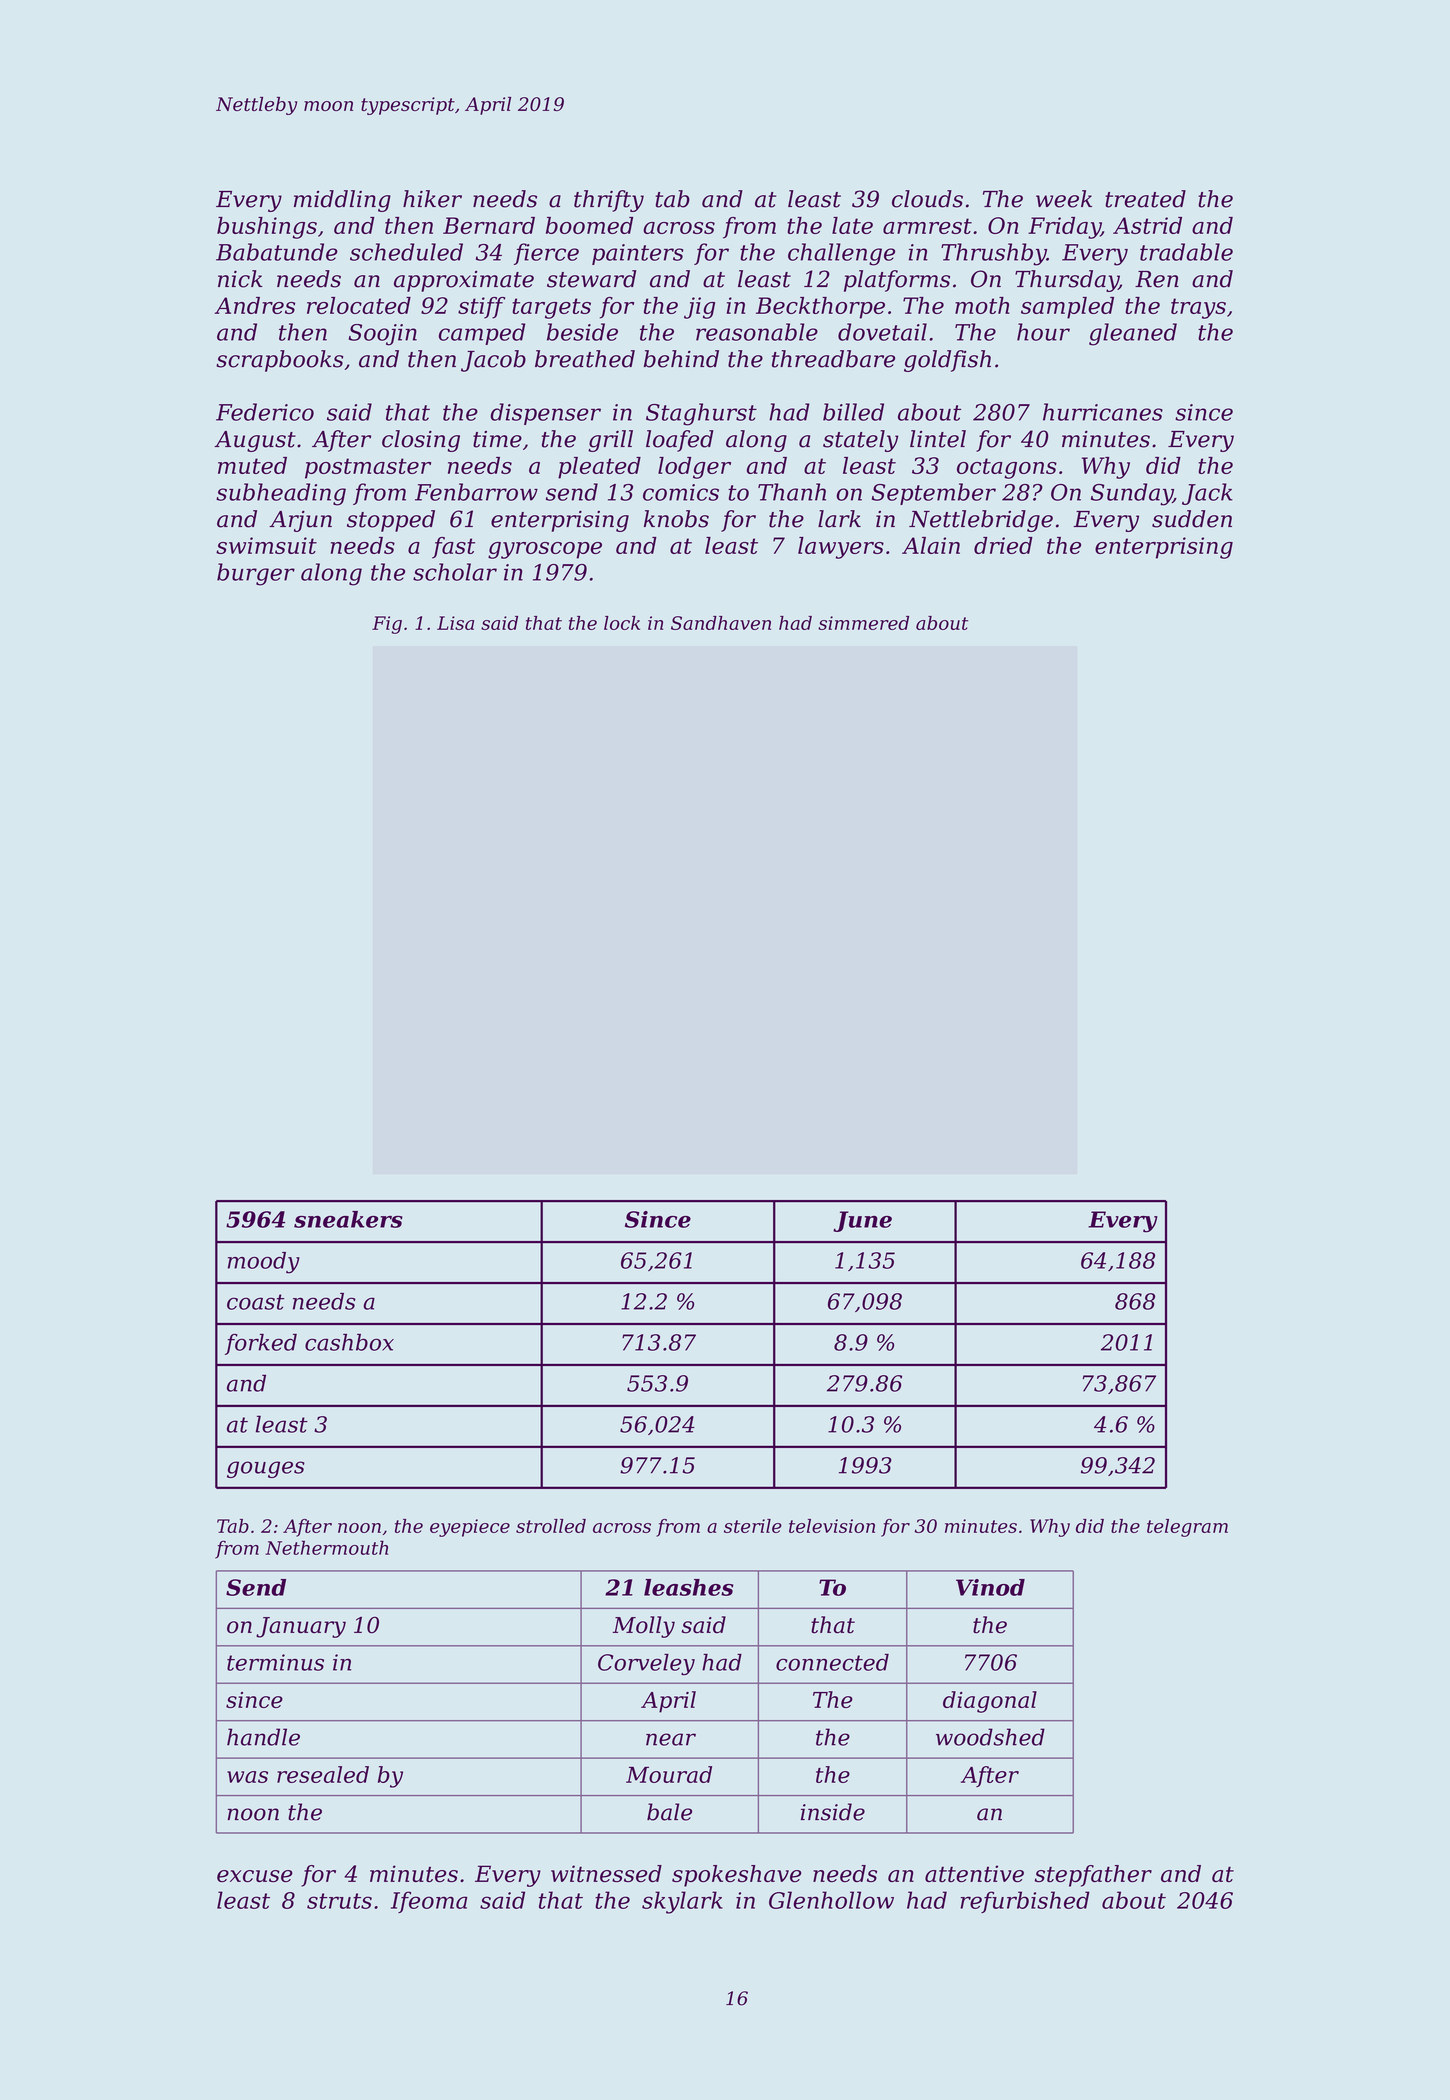 The width and height of the screenshot is (1450, 2100). What do you see at coordinates (699, 308) in the screenshot?
I see `jig` at bounding box center [699, 308].
